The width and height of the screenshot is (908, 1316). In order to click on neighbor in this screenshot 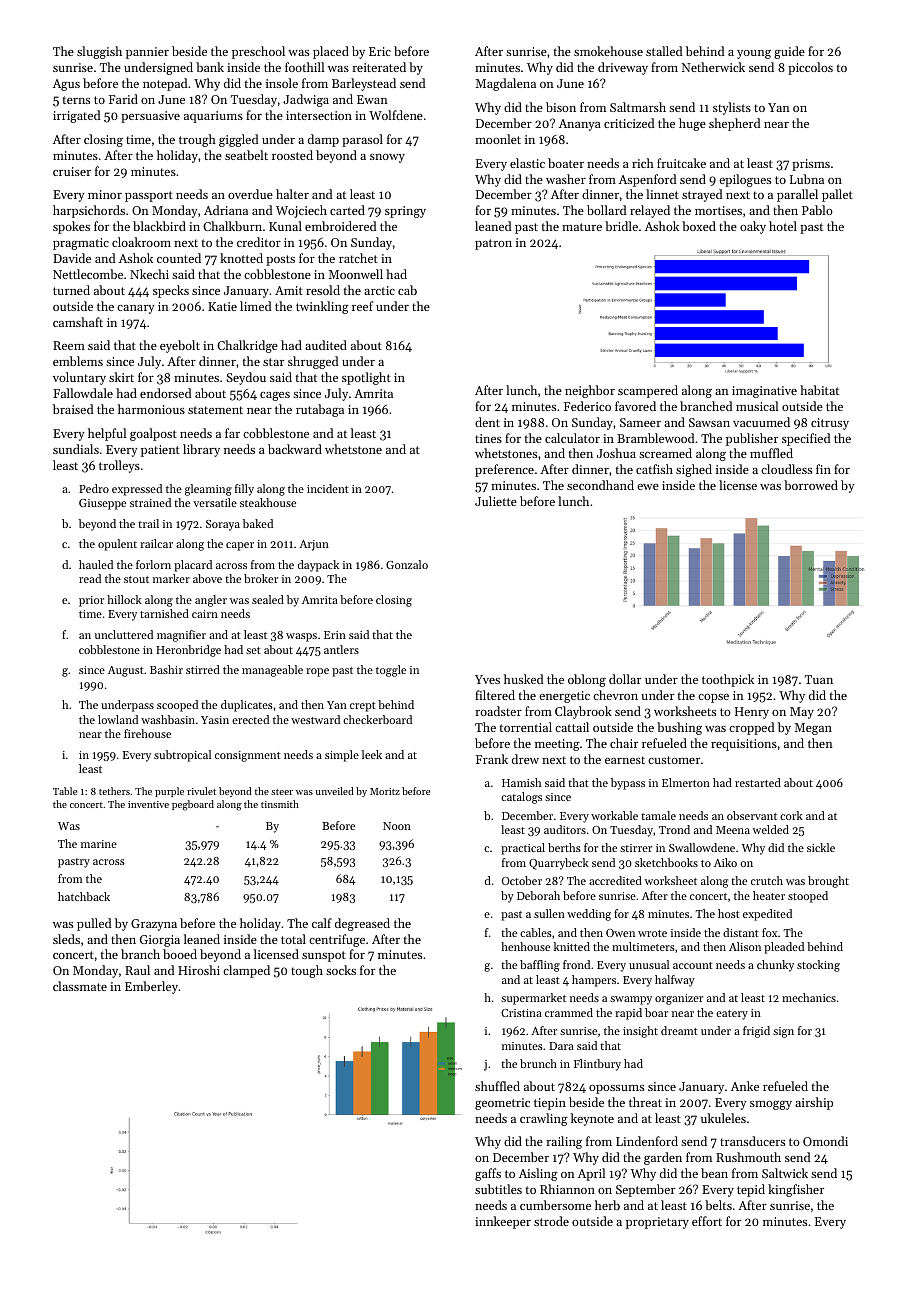, I will do `click(590, 391)`.
